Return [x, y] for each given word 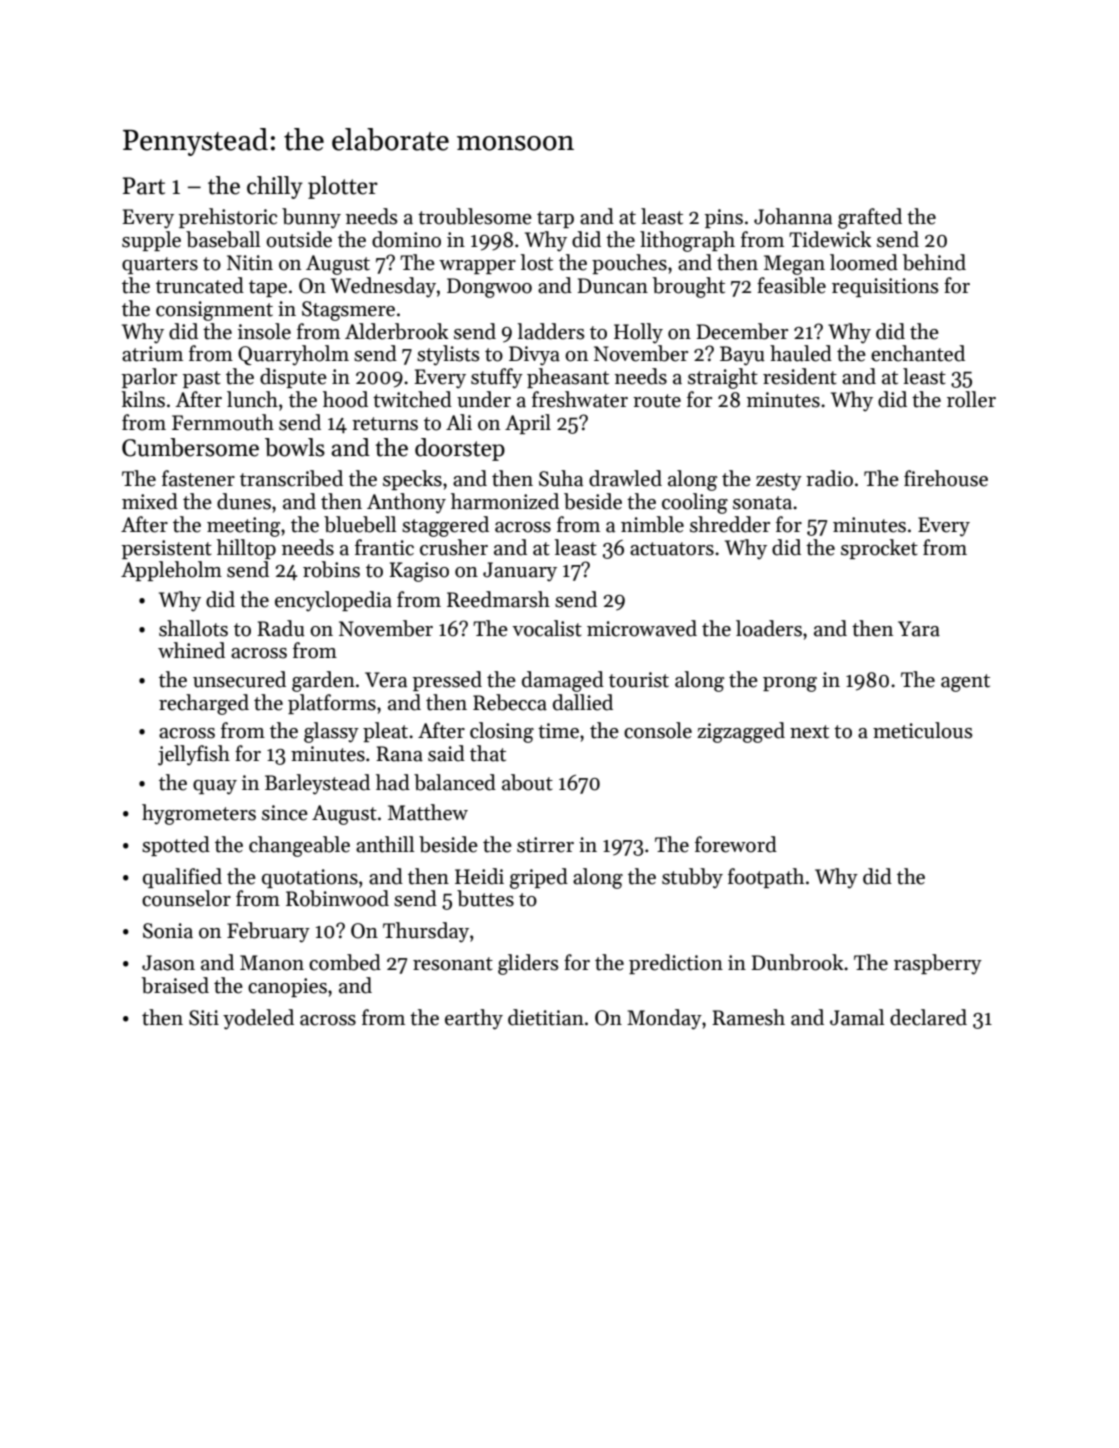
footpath [766, 878]
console [658, 730]
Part [144, 186]
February [268, 932]
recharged [204, 704]
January [520, 572]
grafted [870, 218]
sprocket [879, 549]
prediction [676, 964]
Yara [919, 629]
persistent [167, 549]
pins [724, 218]
